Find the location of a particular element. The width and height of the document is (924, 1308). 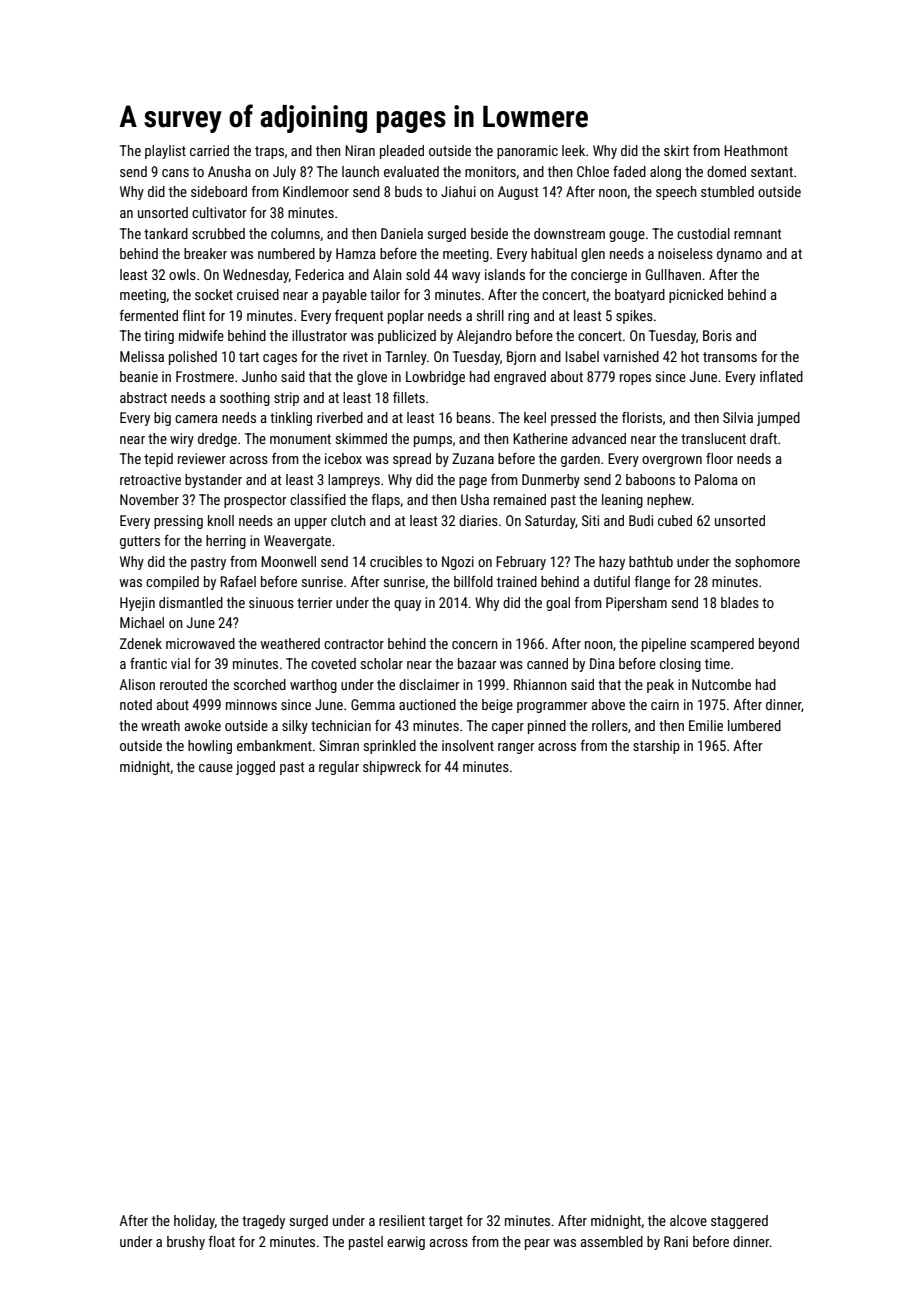

starship is located at coordinates (656, 747).
